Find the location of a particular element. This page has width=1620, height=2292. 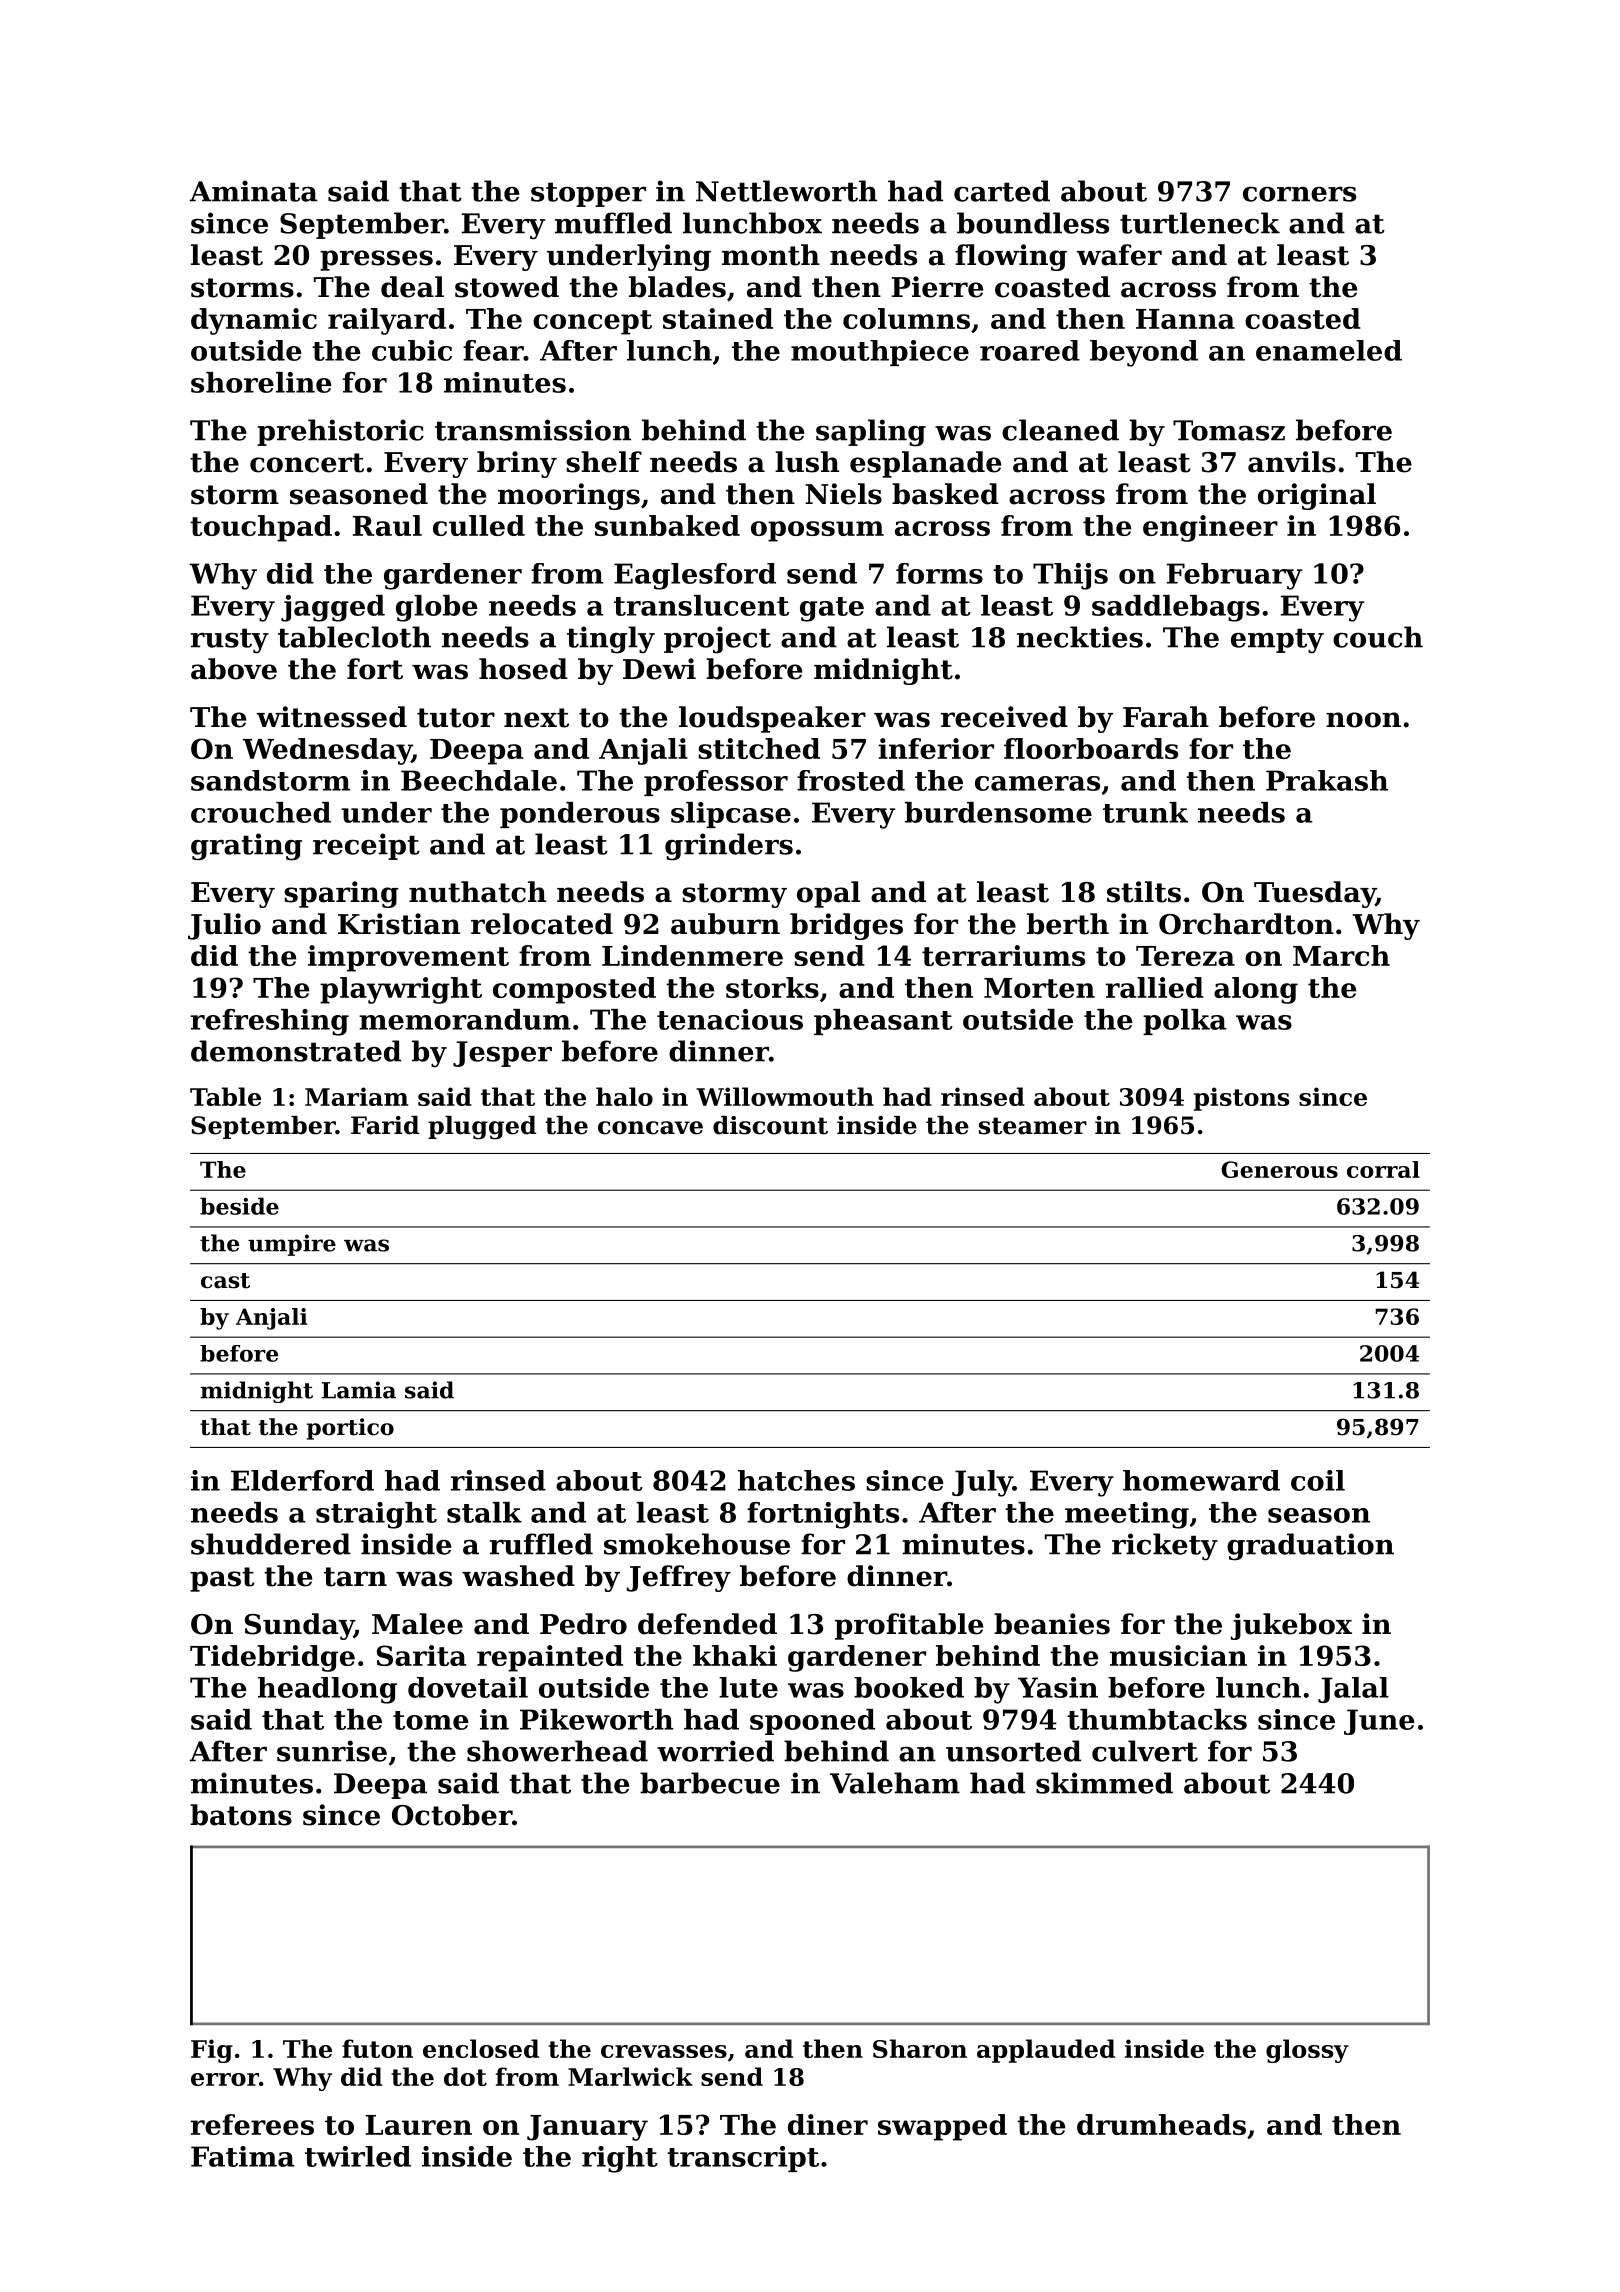

March is located at coordinates (1341, 955).
